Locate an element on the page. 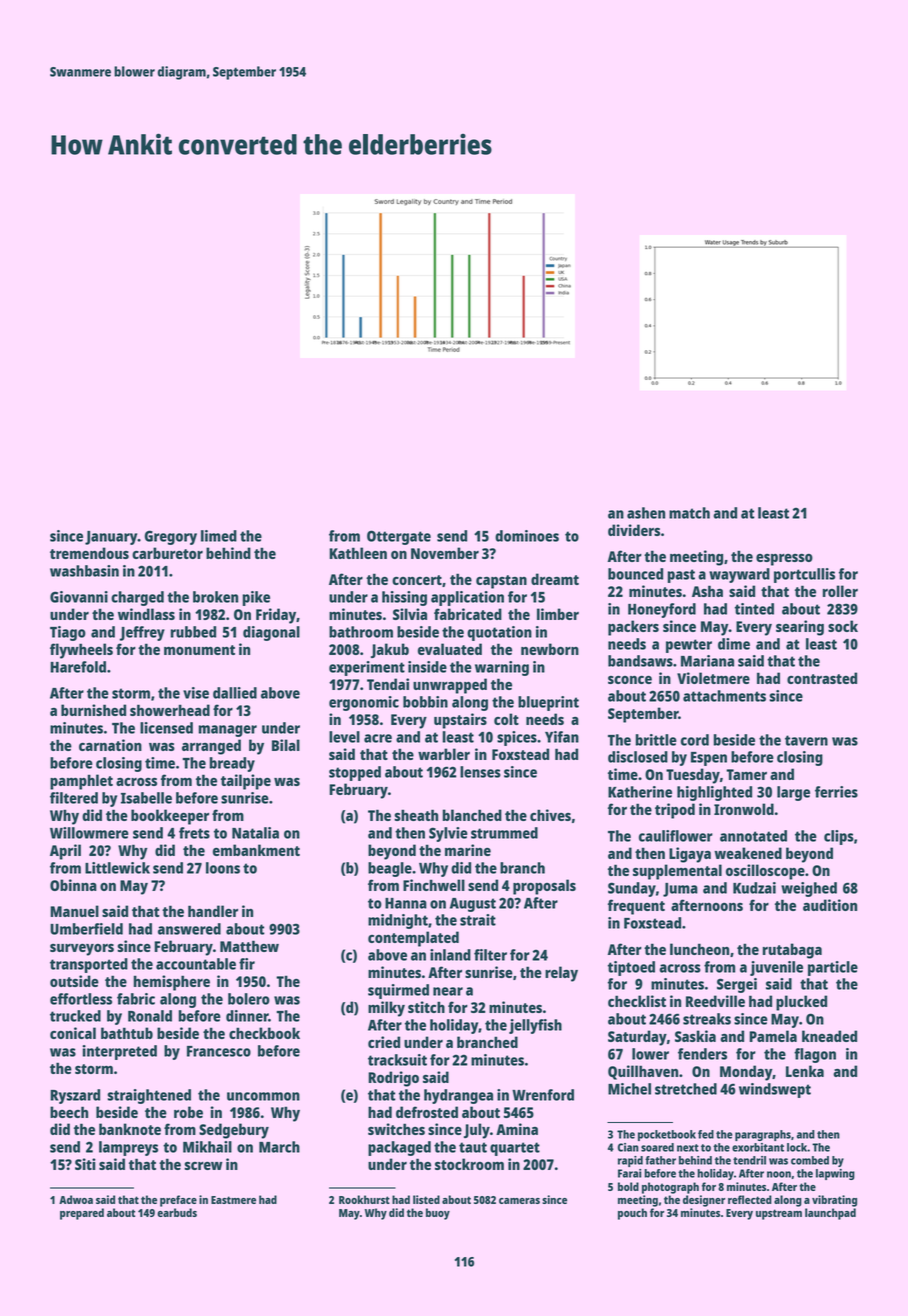  stockroom is located at coordinates (469, 1164).
